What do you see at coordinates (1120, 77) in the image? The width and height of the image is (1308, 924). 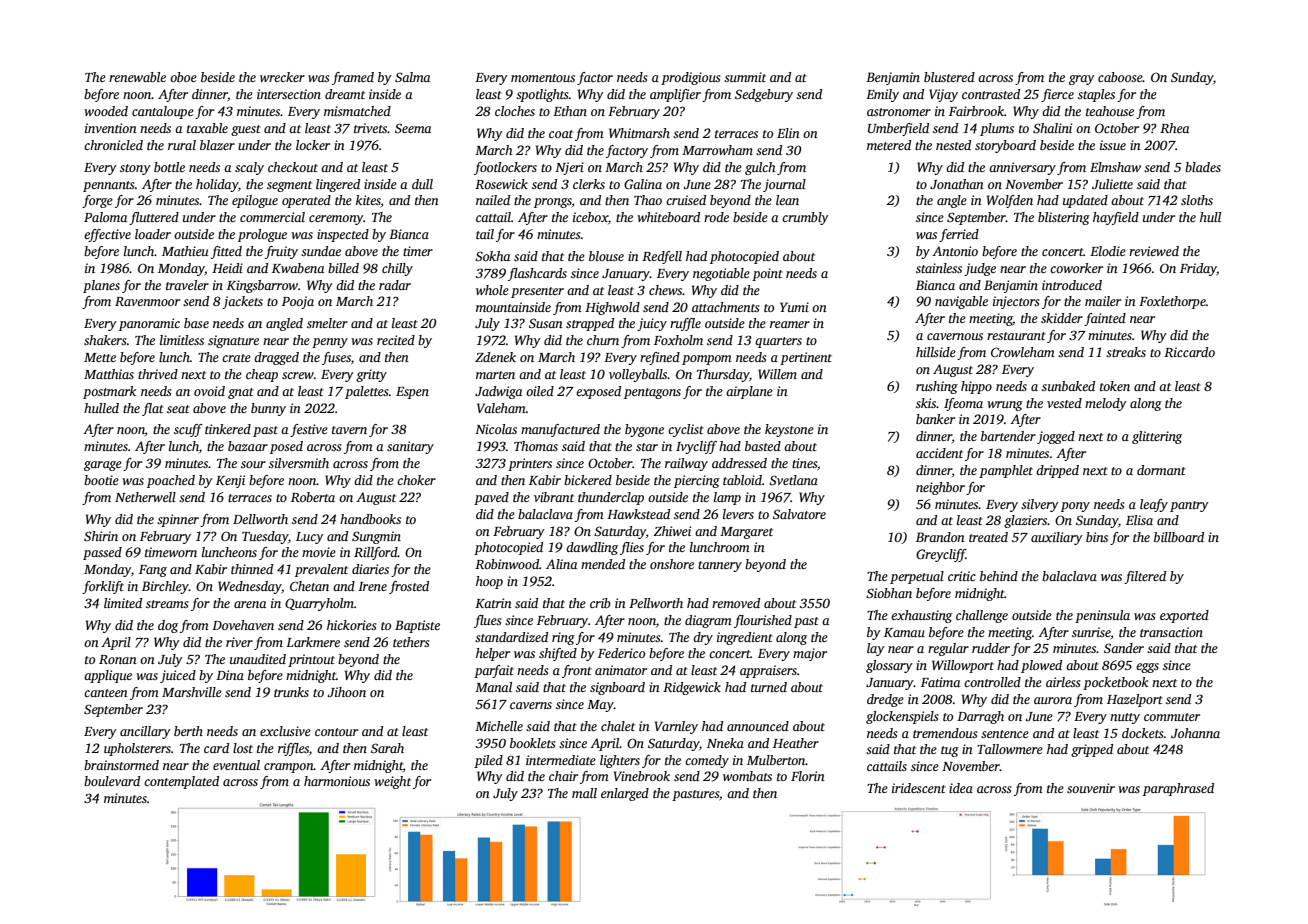 I see `caboose` at bounding box center [1120, 77].
